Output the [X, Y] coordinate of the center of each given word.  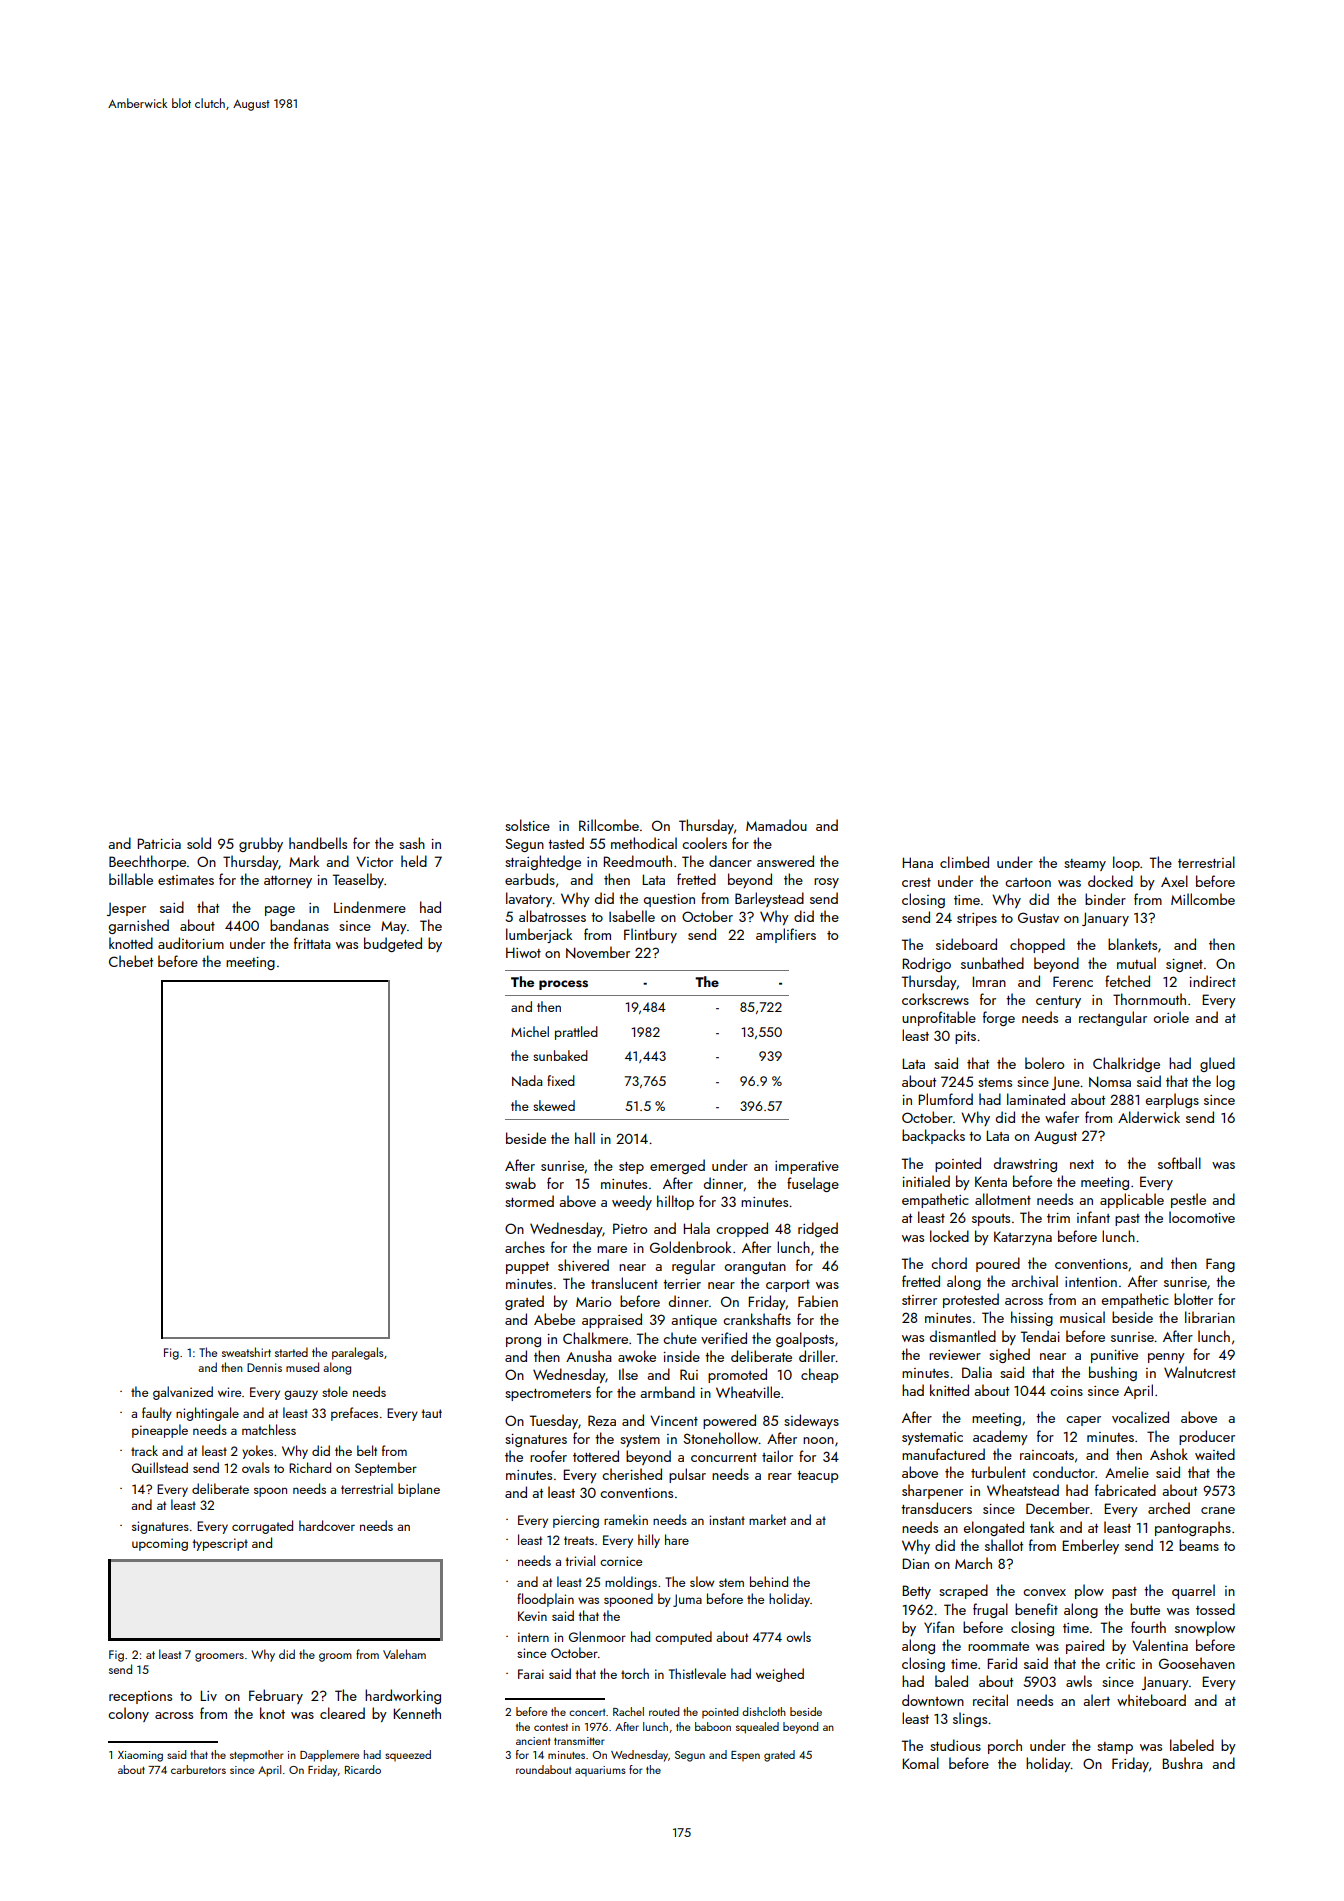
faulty [157, 1414]
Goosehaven [1197, 1663]
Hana [917, 862]
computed [683, 1638]
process [563, 985]
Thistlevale [697, 1673]
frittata [312, 943]
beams [1199, 1545]
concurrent [724, 1457]
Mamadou [776, 825]
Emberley [1090, 1546]
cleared [342, 1713]
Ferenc [1073, 981]
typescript [220, 1544]
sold [199, 843]
